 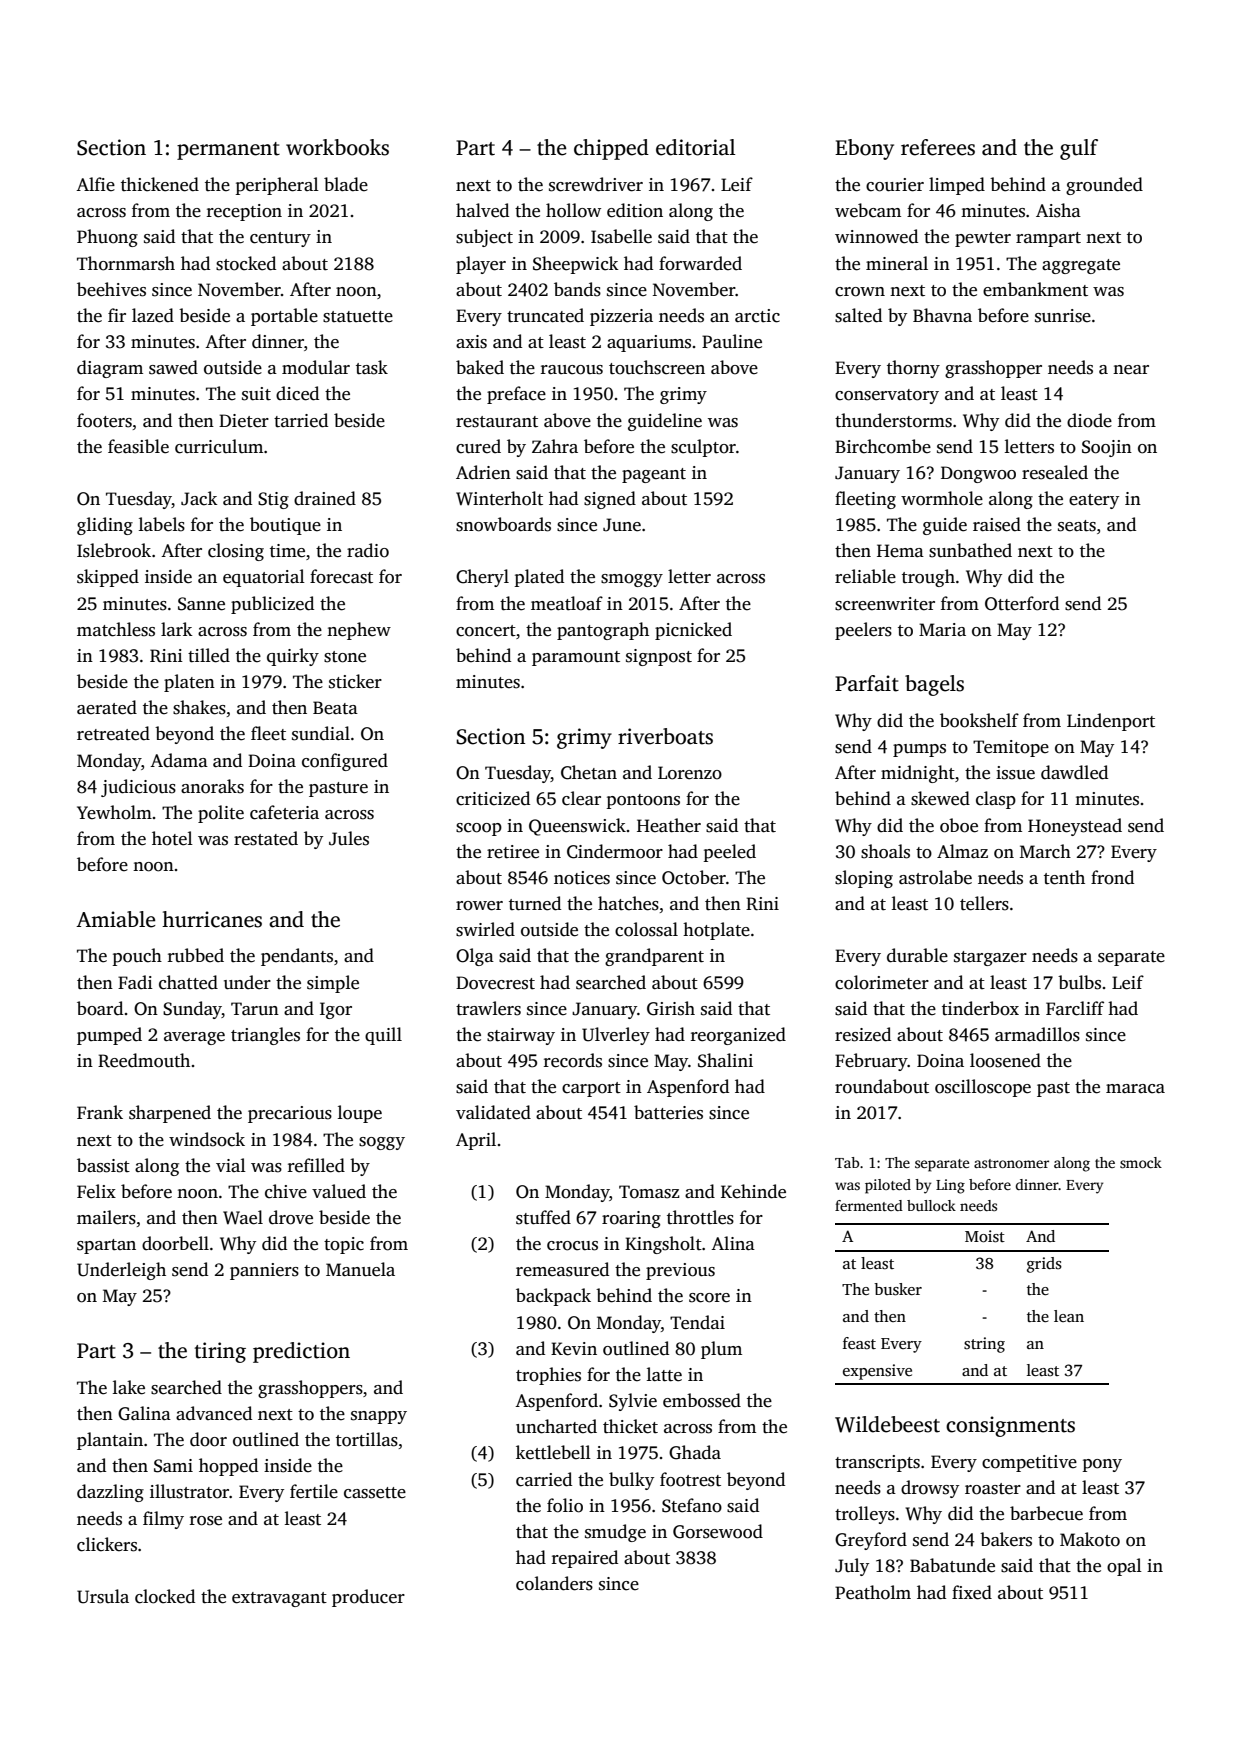 I want to click on skewed, so click(x=940, y=798).
